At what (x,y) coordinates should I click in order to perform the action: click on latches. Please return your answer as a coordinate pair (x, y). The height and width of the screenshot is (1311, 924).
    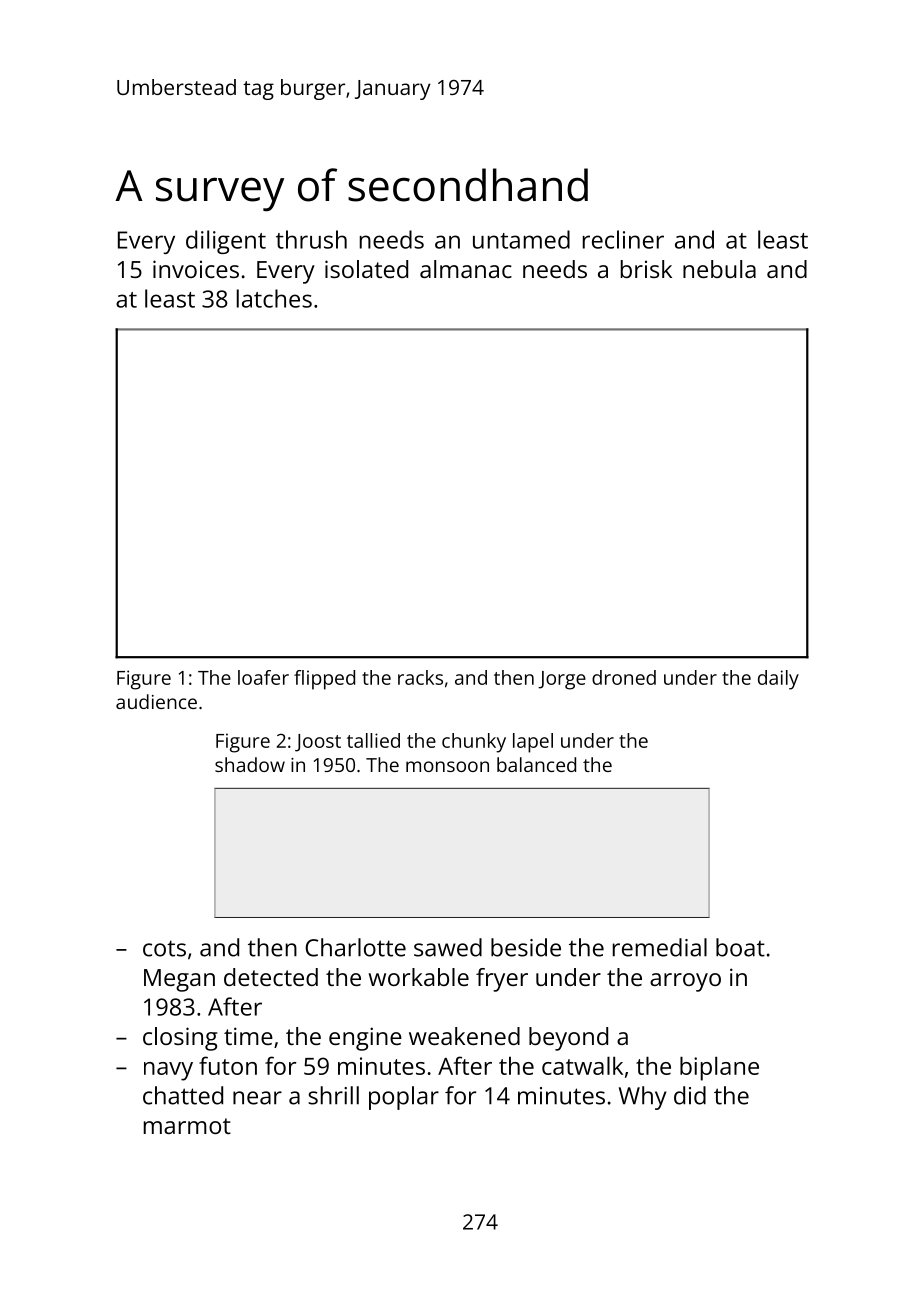
    Looking at the image, I should click on (274, 298).
